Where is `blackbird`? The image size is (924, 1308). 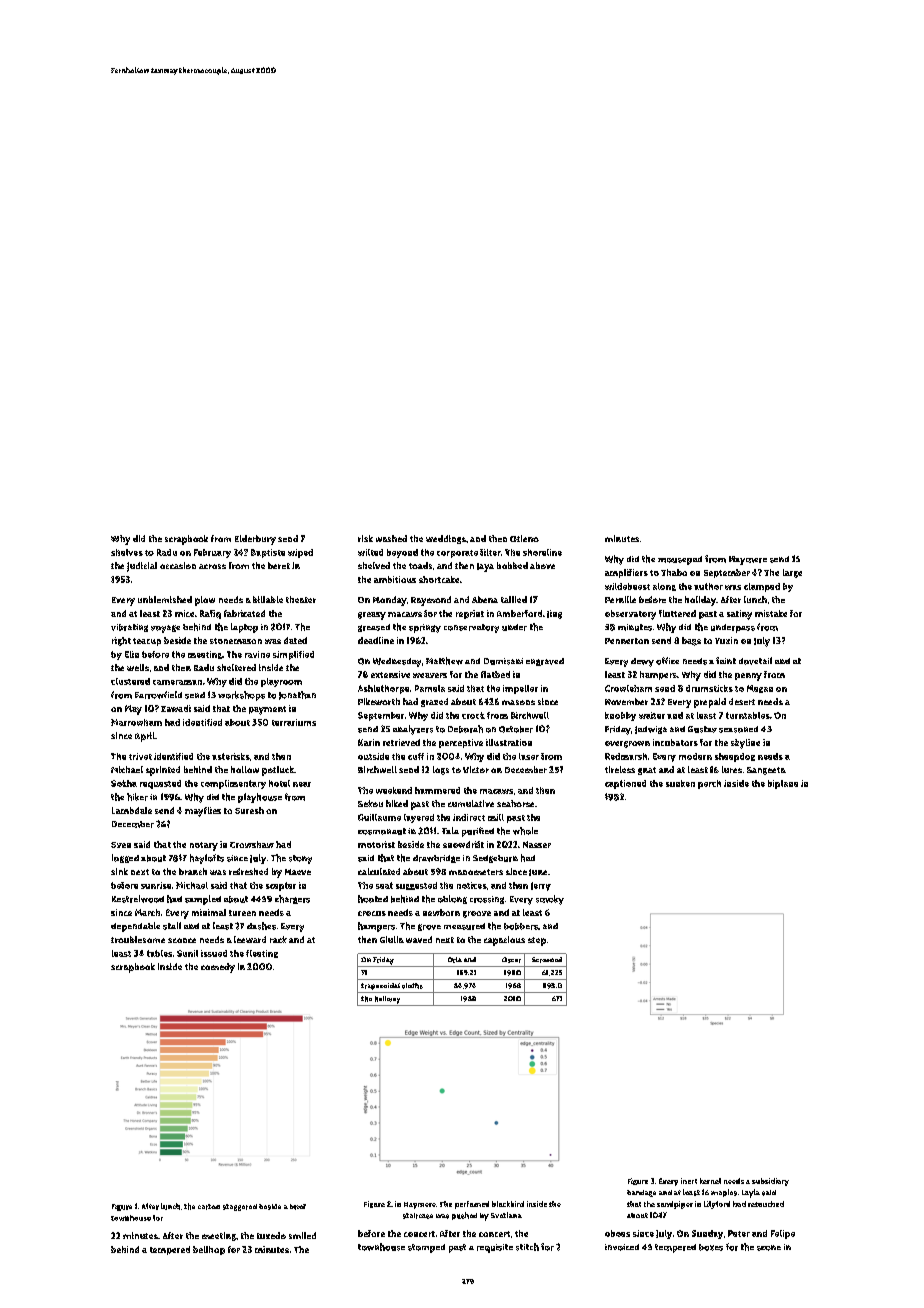
blackbird is located at coordinates (508, 1204).
